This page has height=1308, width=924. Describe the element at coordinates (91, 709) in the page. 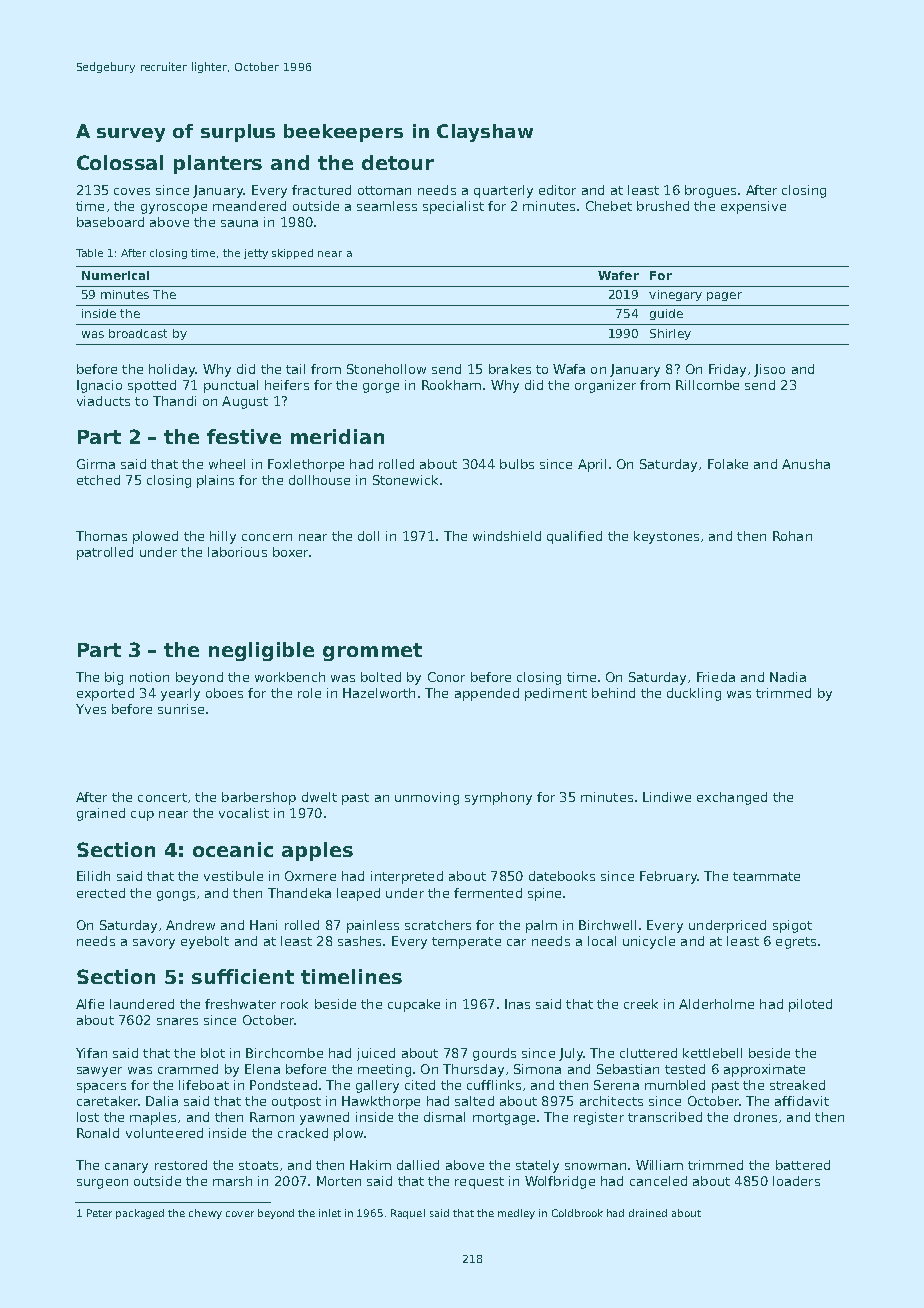

I see `Yves` at that location.
